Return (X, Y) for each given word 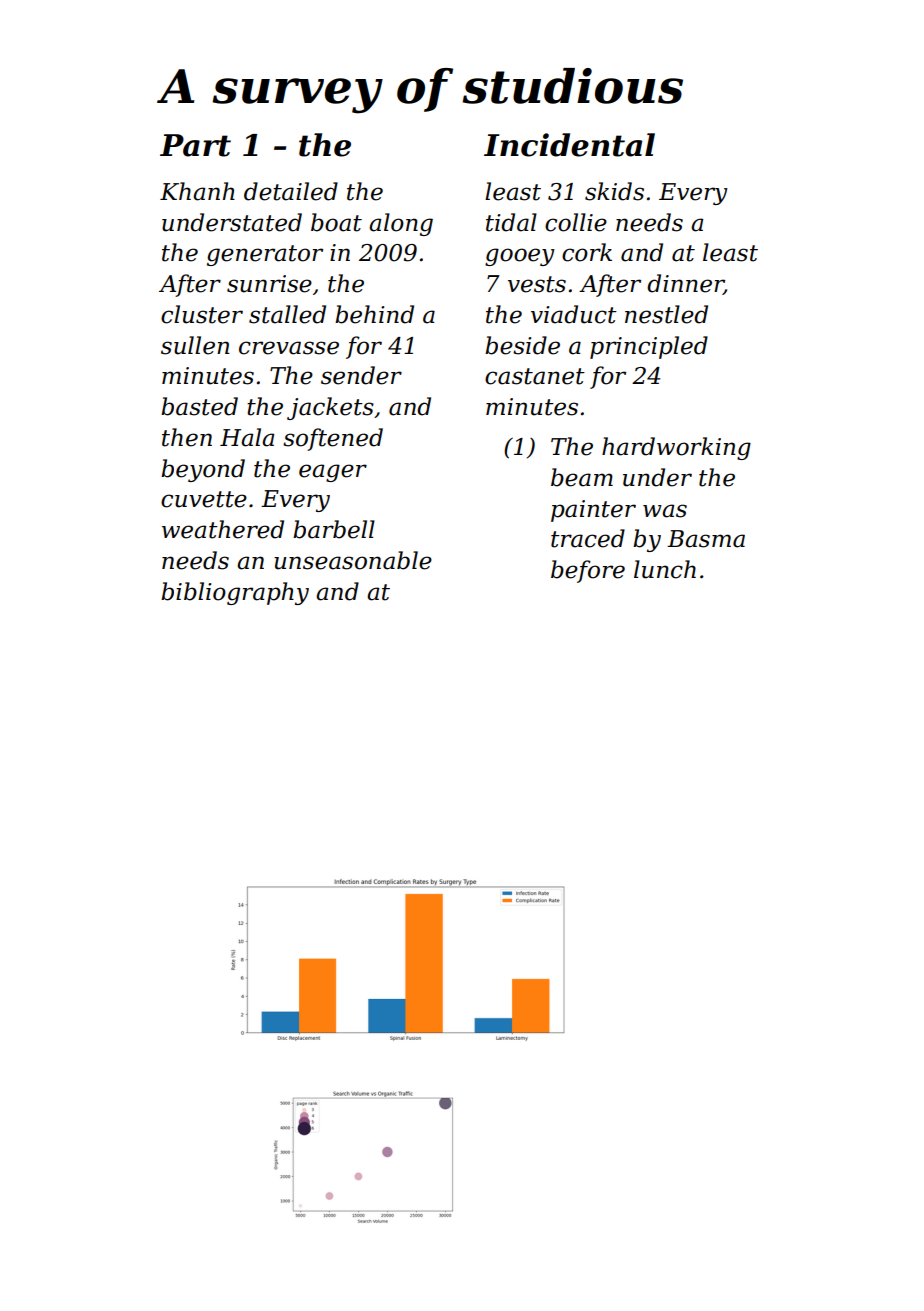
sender (361, 375)
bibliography (235, 593)
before (588, 571)
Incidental (569, 145)
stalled (287, 314)
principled (649, 347)
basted (199, 406)
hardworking (676, 448)
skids (614, 191)
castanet (535, 376)
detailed (291, 191)
